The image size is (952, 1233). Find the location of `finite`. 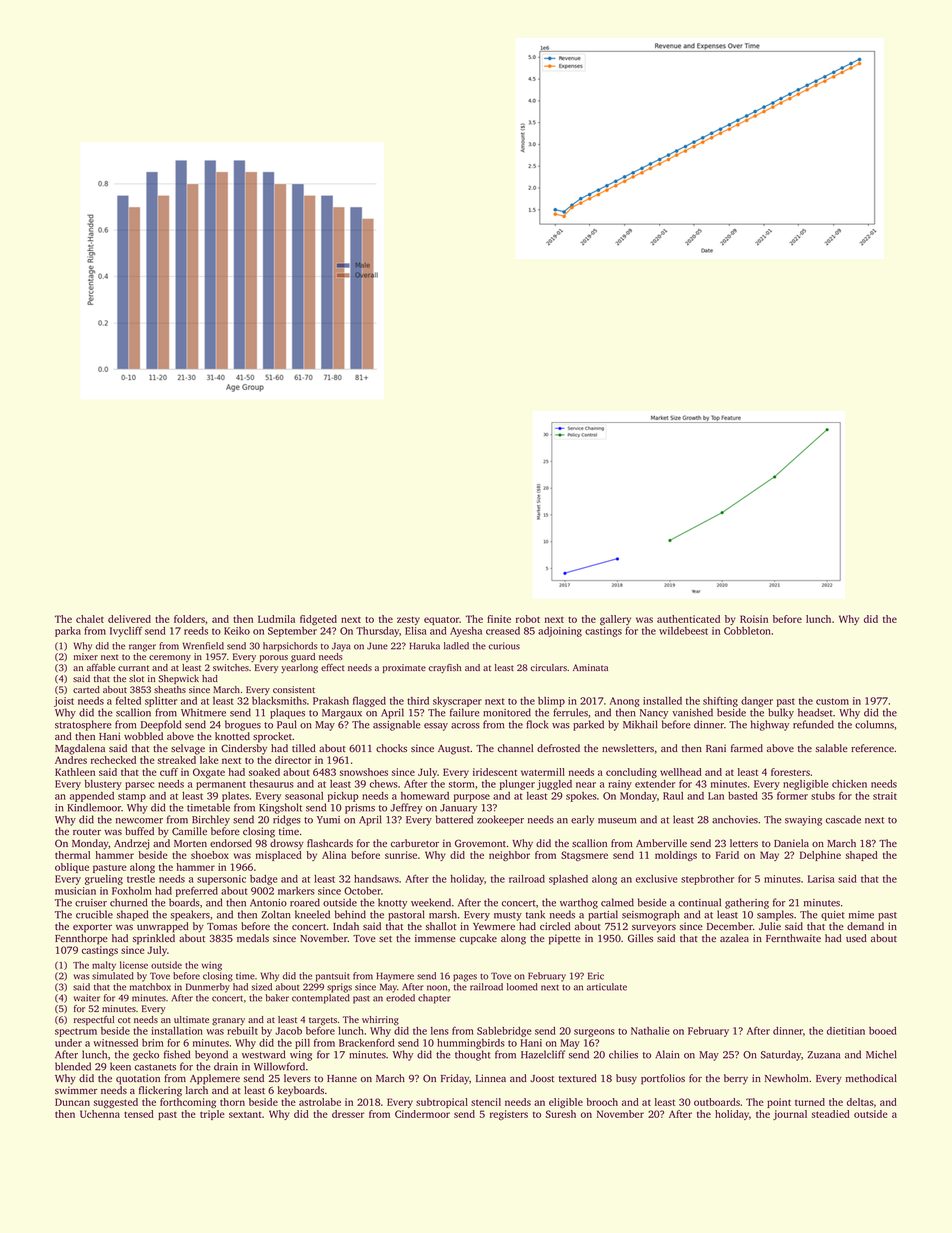

finite is located at coordinates (499, 619).
